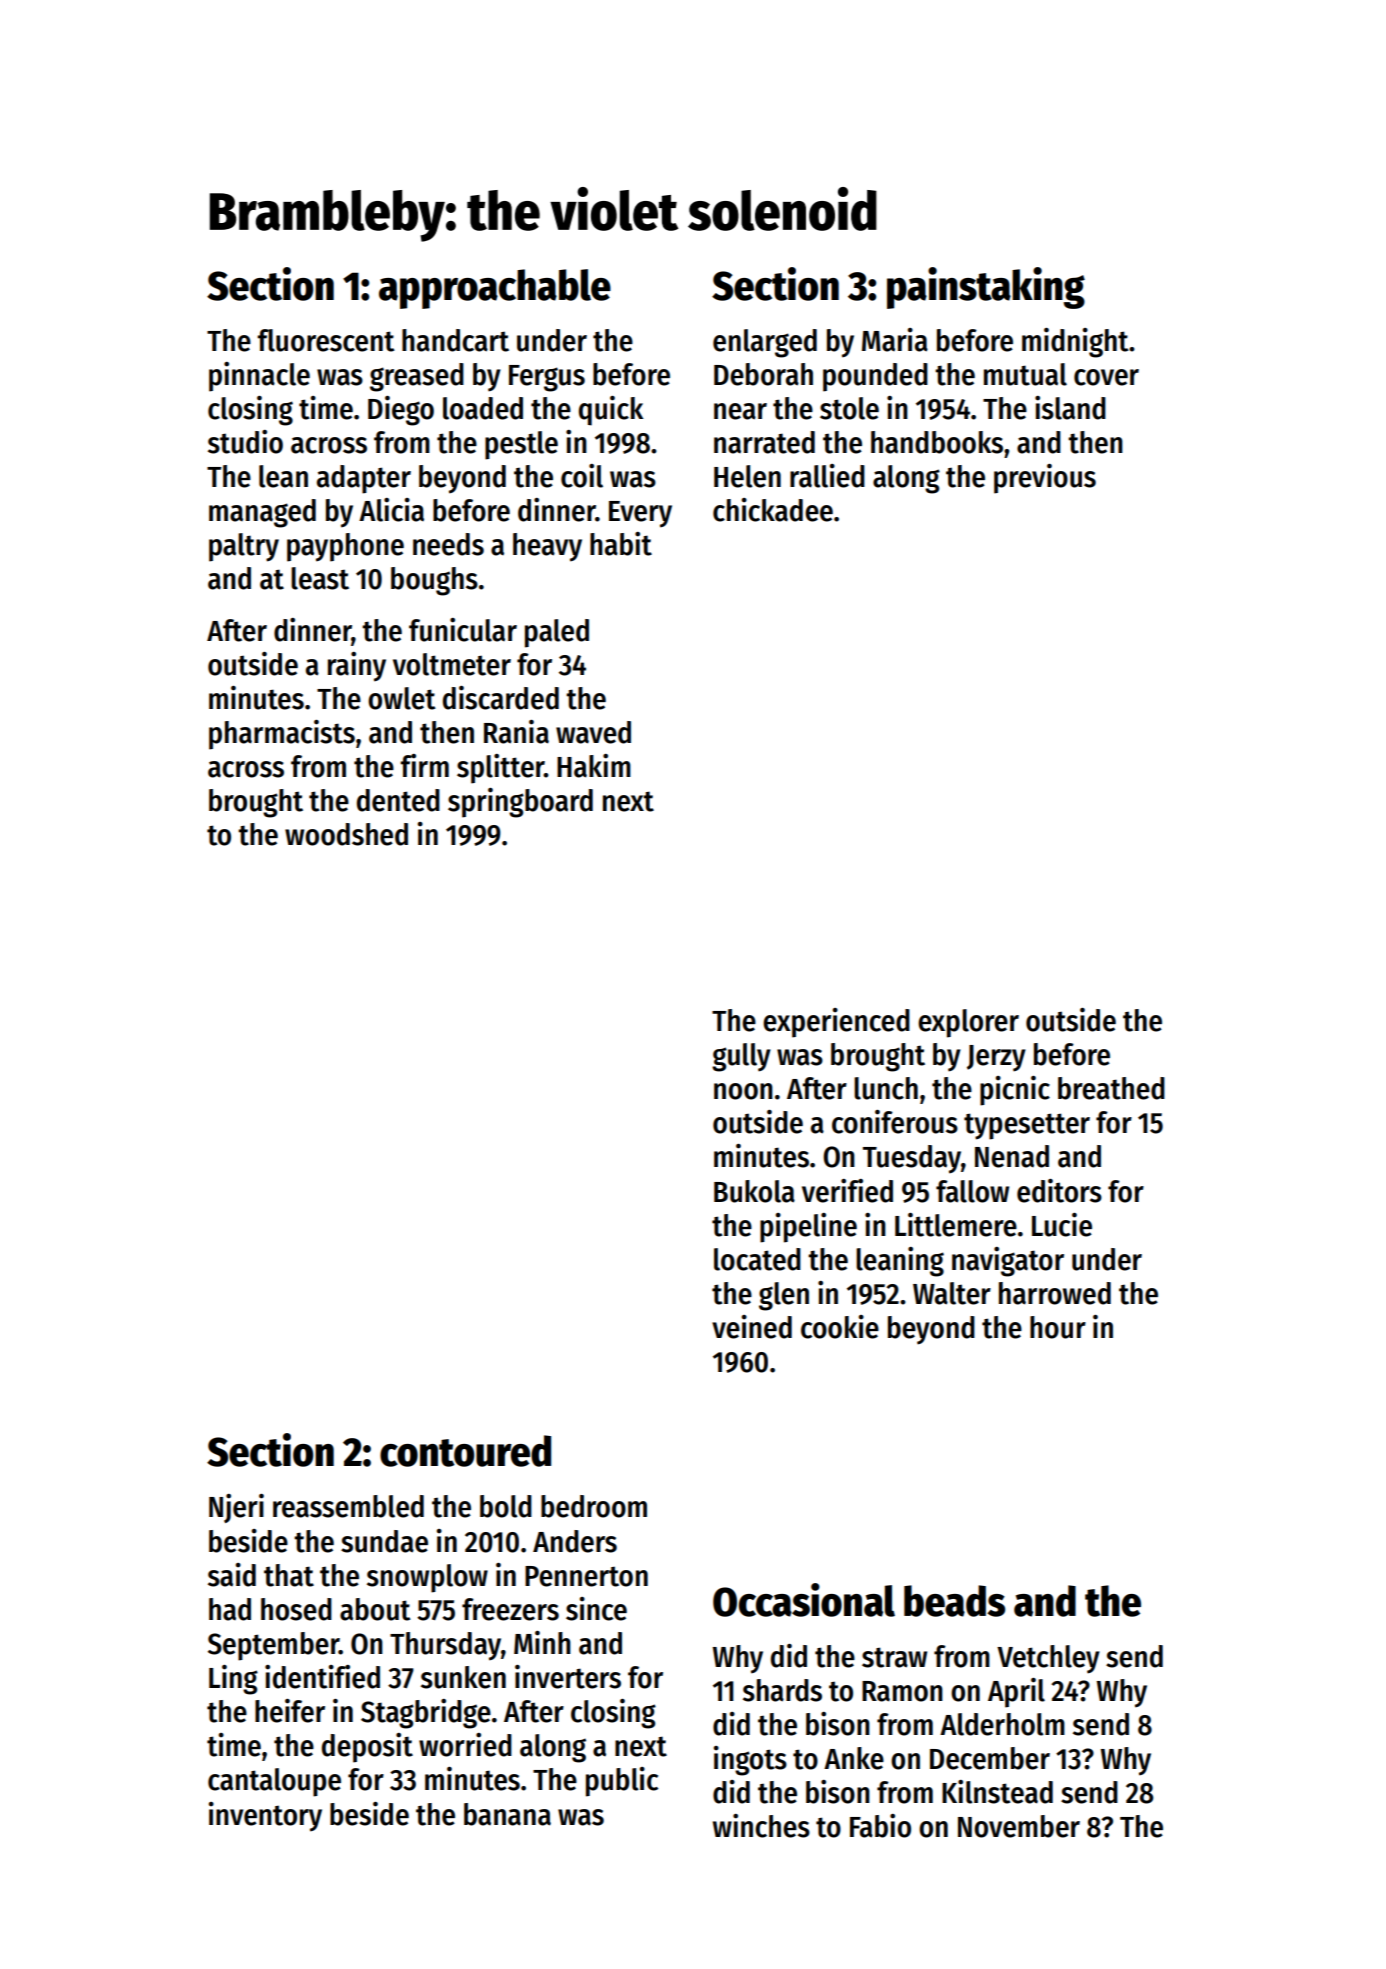  What do you see at coordinates (346, 834) in the screenshot?
I see `woodshed` at bounding box center [346, 834].
